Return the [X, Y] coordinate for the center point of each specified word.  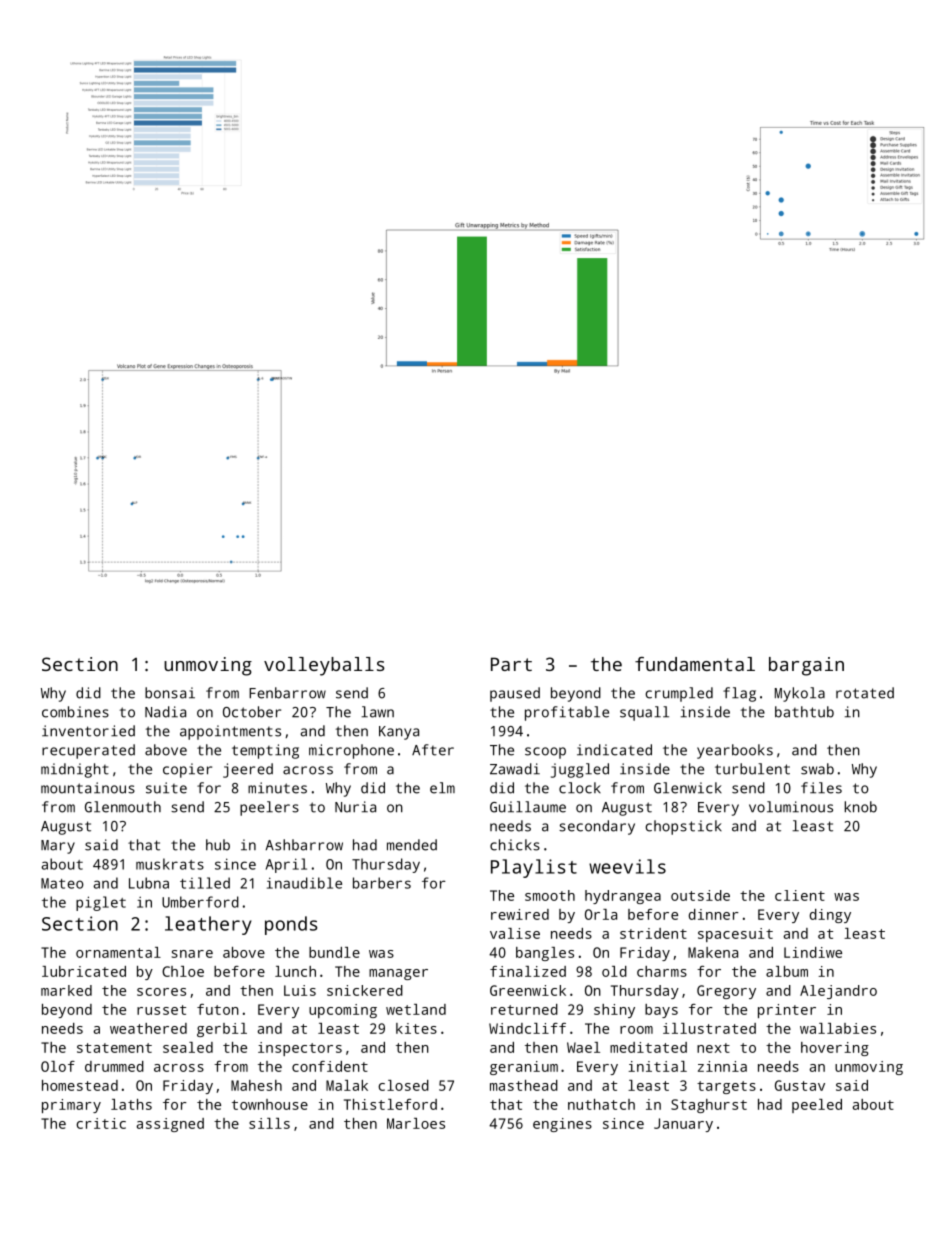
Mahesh [256, 1085]
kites [416, 1028]
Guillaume [528, 807]
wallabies [838, 1028]
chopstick [683, 827]
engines [562, 1125]
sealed [188, 1047]
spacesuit [735, 935]
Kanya [399, 733]
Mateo [62, 883]
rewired [520, 914]
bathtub [804, 712]
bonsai [170, 693]
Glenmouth [123, 807]
